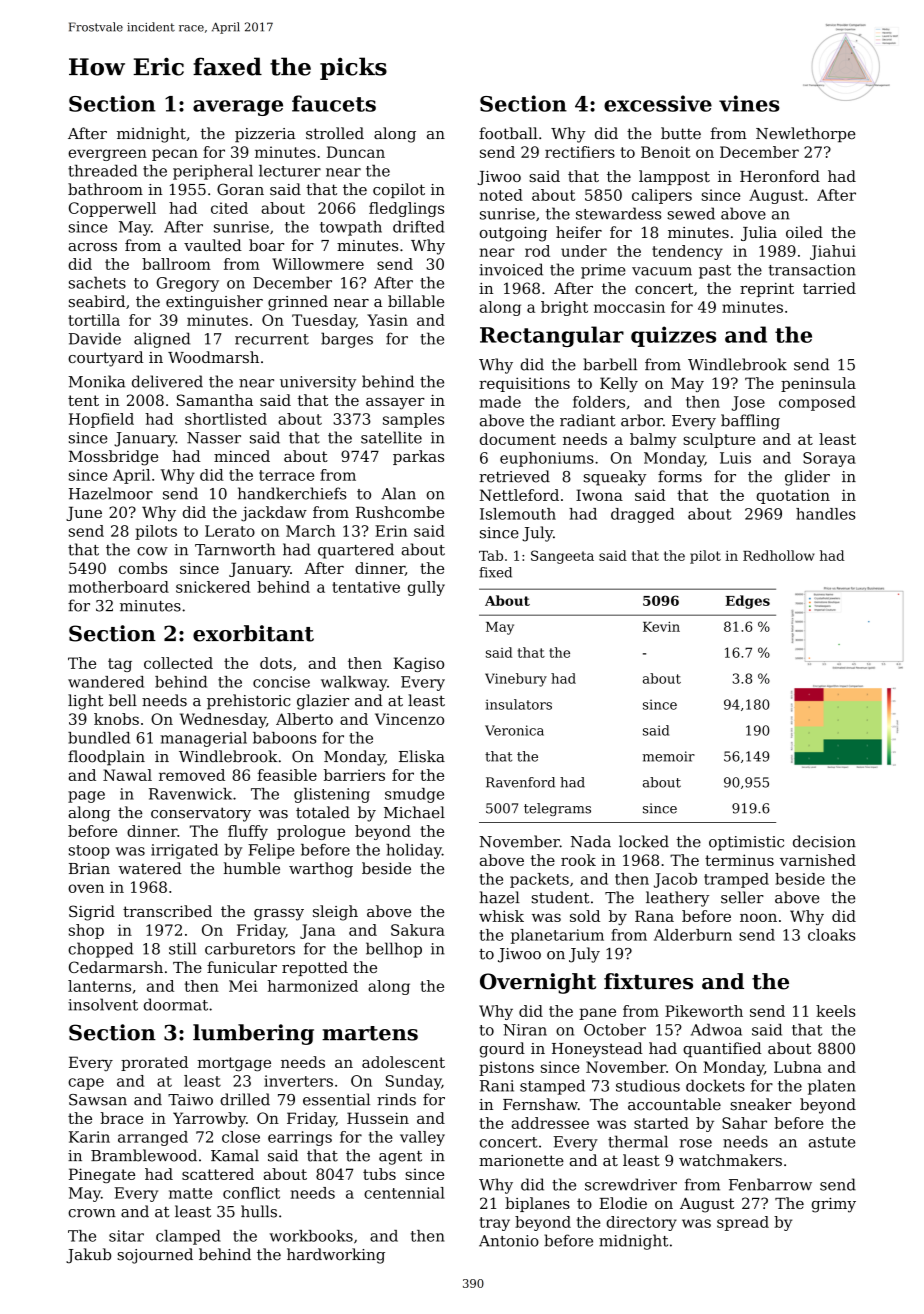  What do you see at coordinates (175, 155) in the screenshot?
I see `pecan` at bounding box center [175, 155].
